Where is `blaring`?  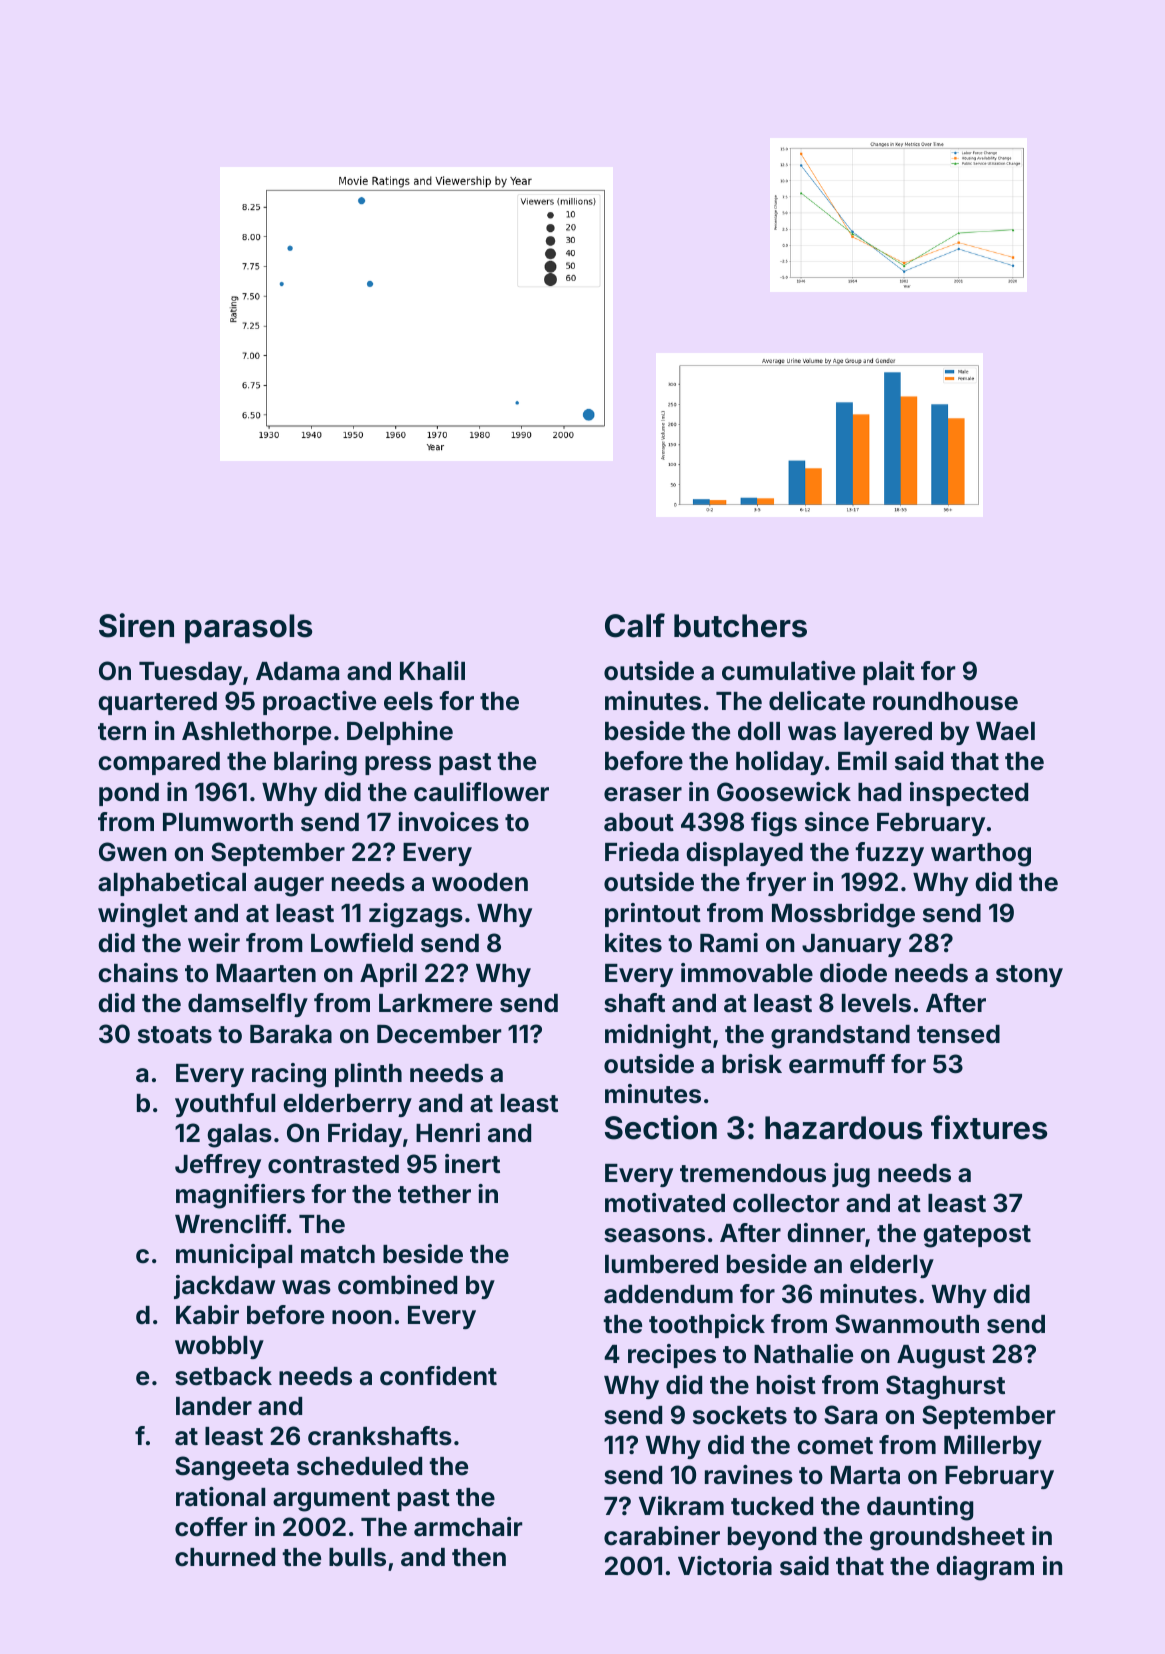
blaring is located at coordinates (315, 763).
